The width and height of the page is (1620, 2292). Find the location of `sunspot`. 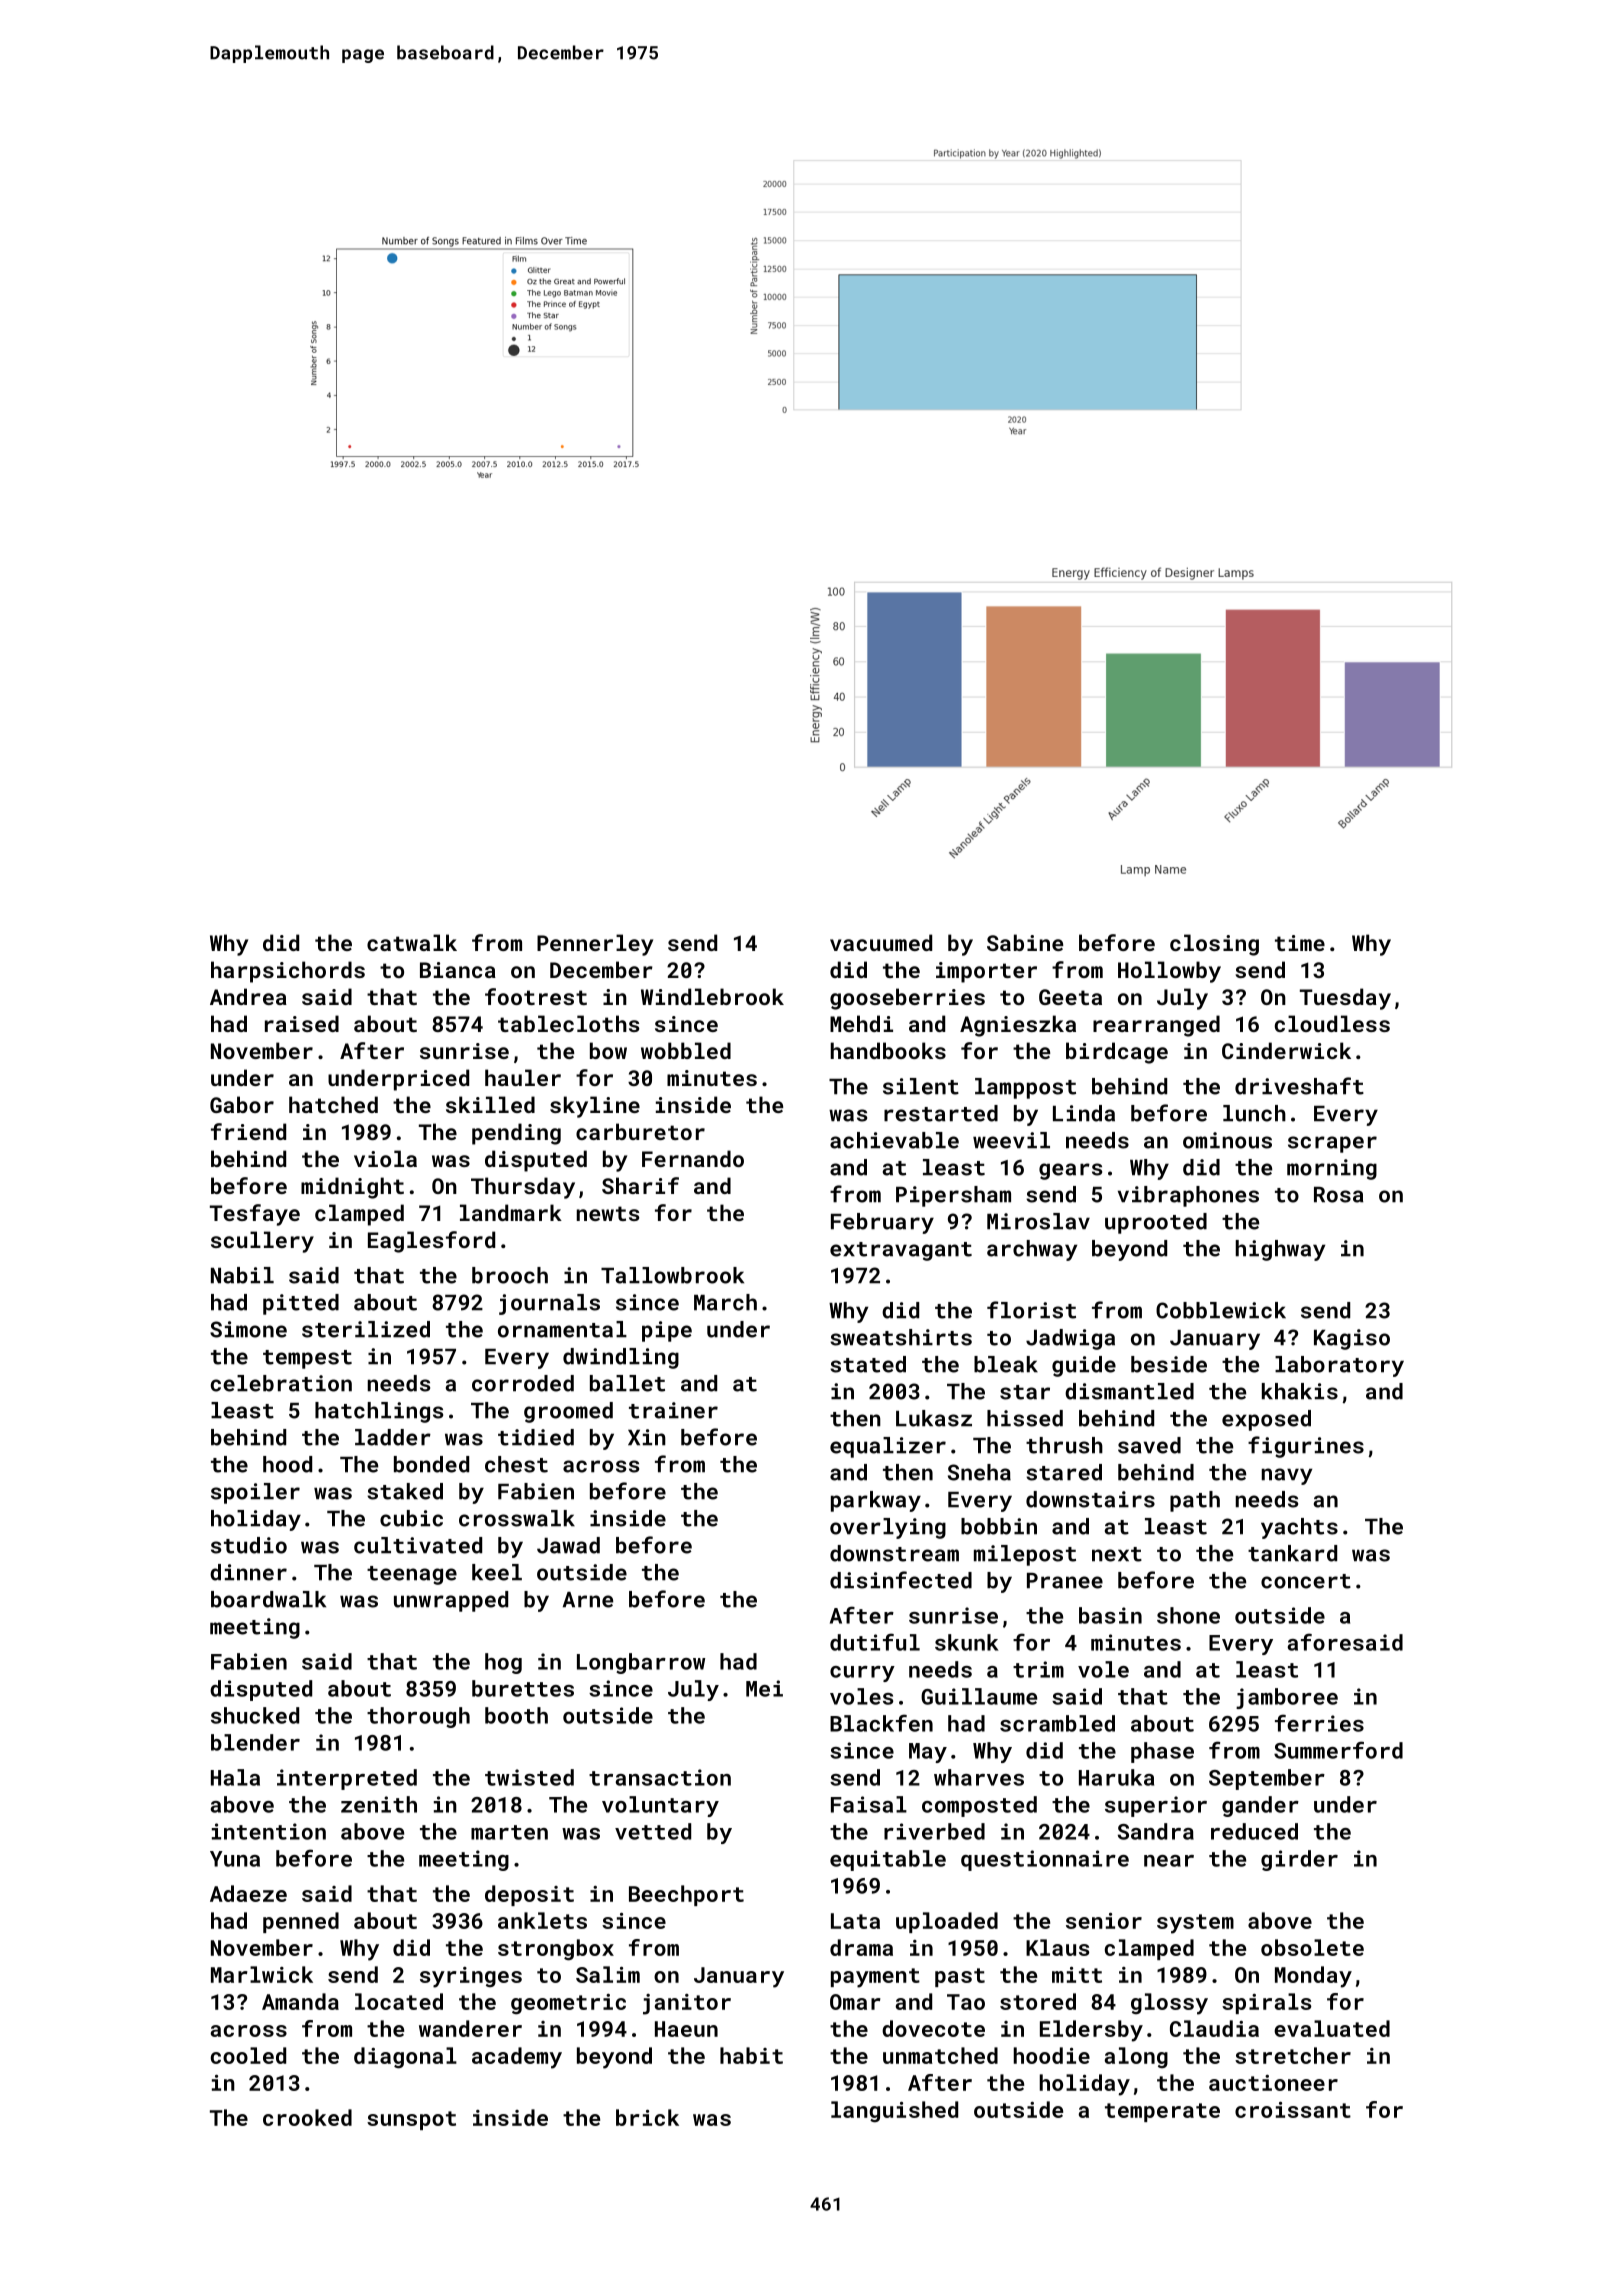

sunspot is located at coordinates (411, 2120).
